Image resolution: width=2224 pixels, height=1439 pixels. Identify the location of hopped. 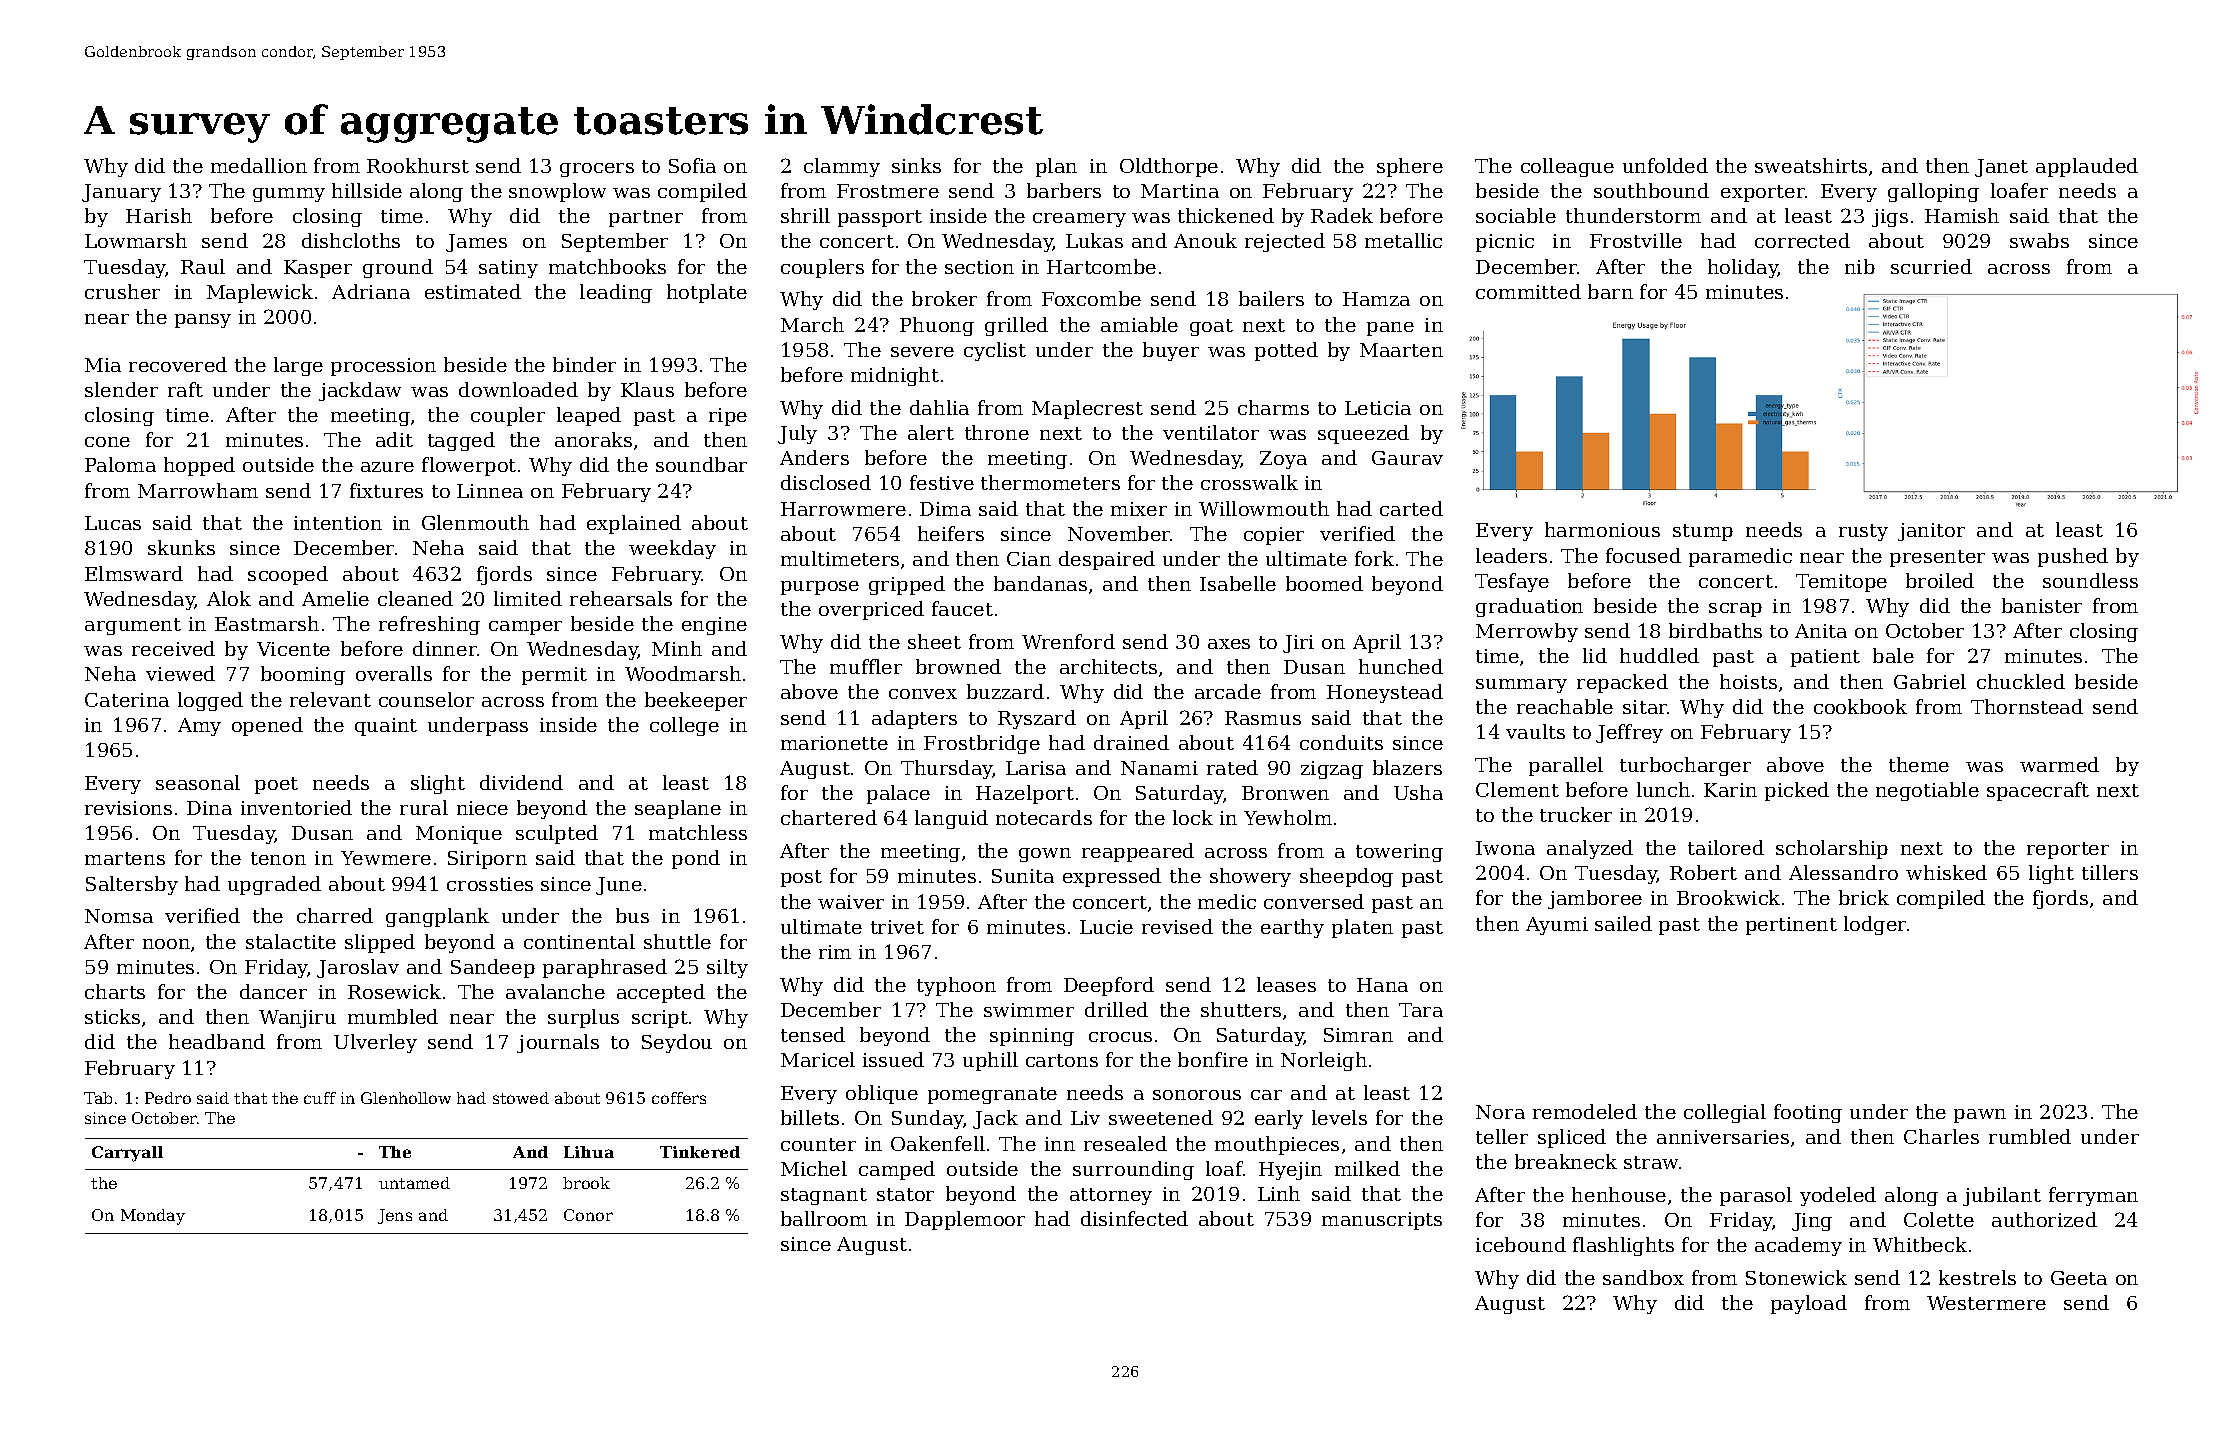
(199, 466).
